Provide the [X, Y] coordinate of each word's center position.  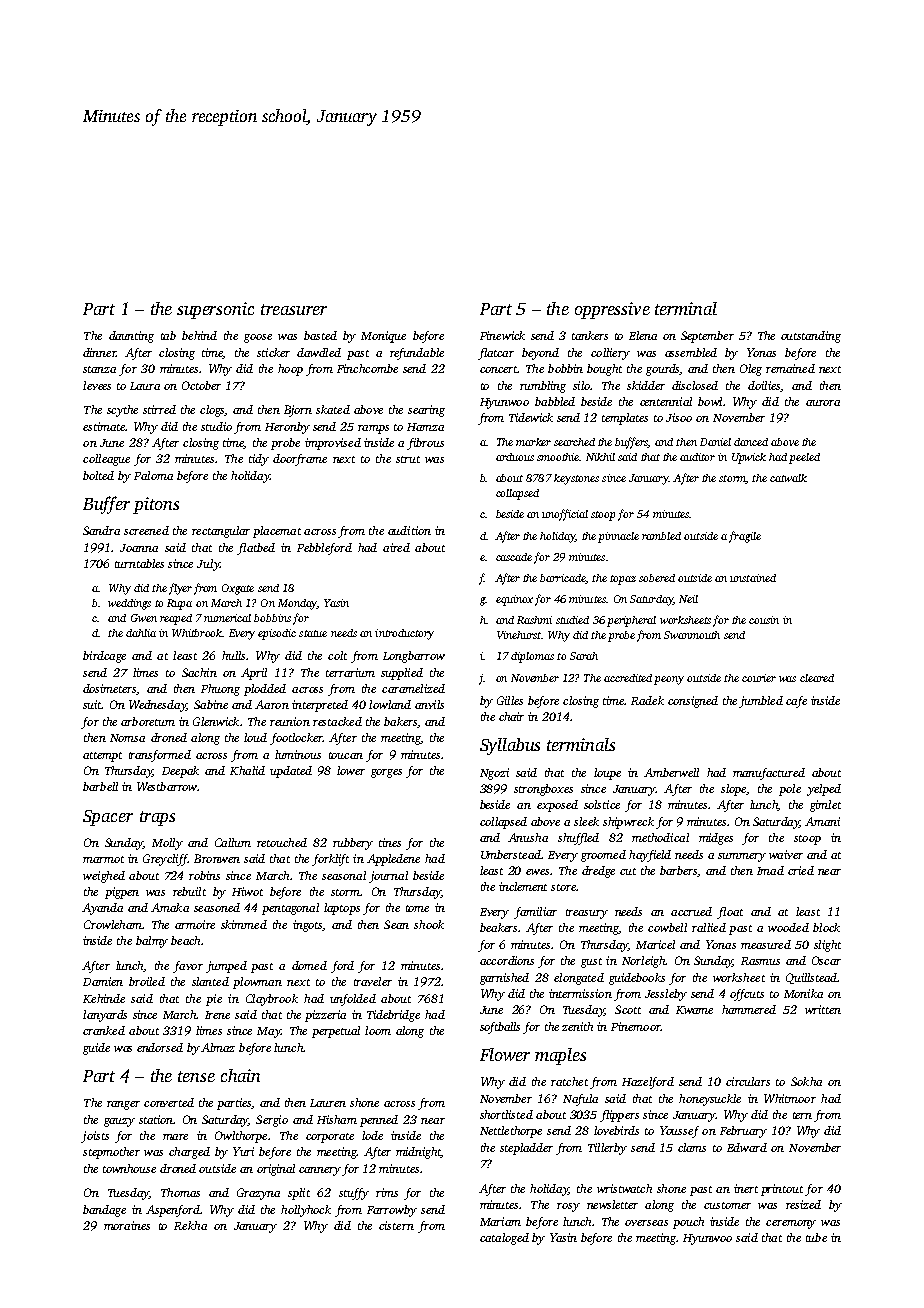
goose [258, 338]
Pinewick [502, 335]
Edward [747, 1147]
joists [95, 1137]
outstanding [811, 337]
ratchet [569, 1081]
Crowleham [113, 924]
